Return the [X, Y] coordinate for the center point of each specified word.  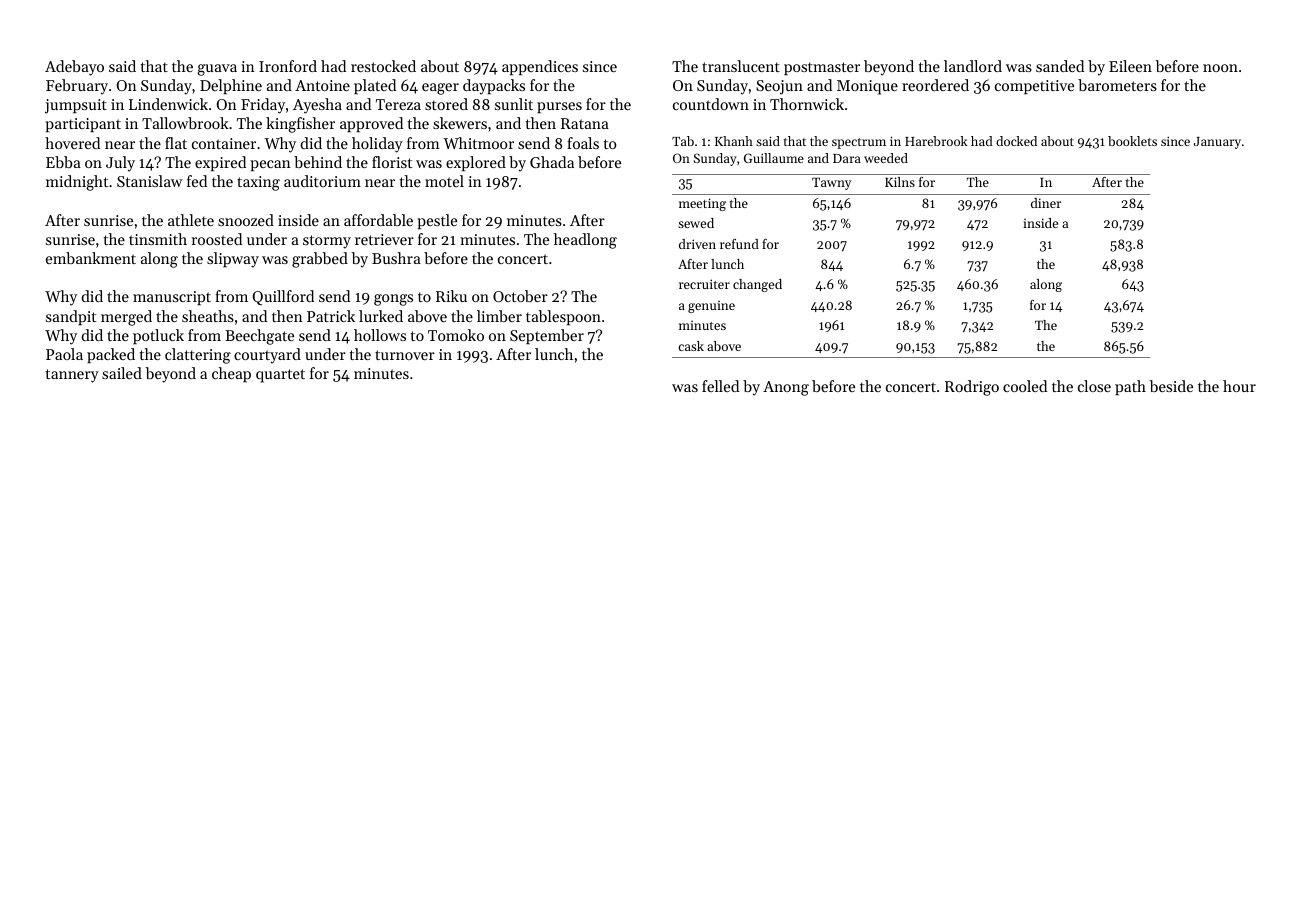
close [1094, 386]
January [1217, 143]
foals [583, 143]
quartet [280, 376]
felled [720, 386]
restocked [383, 66]
